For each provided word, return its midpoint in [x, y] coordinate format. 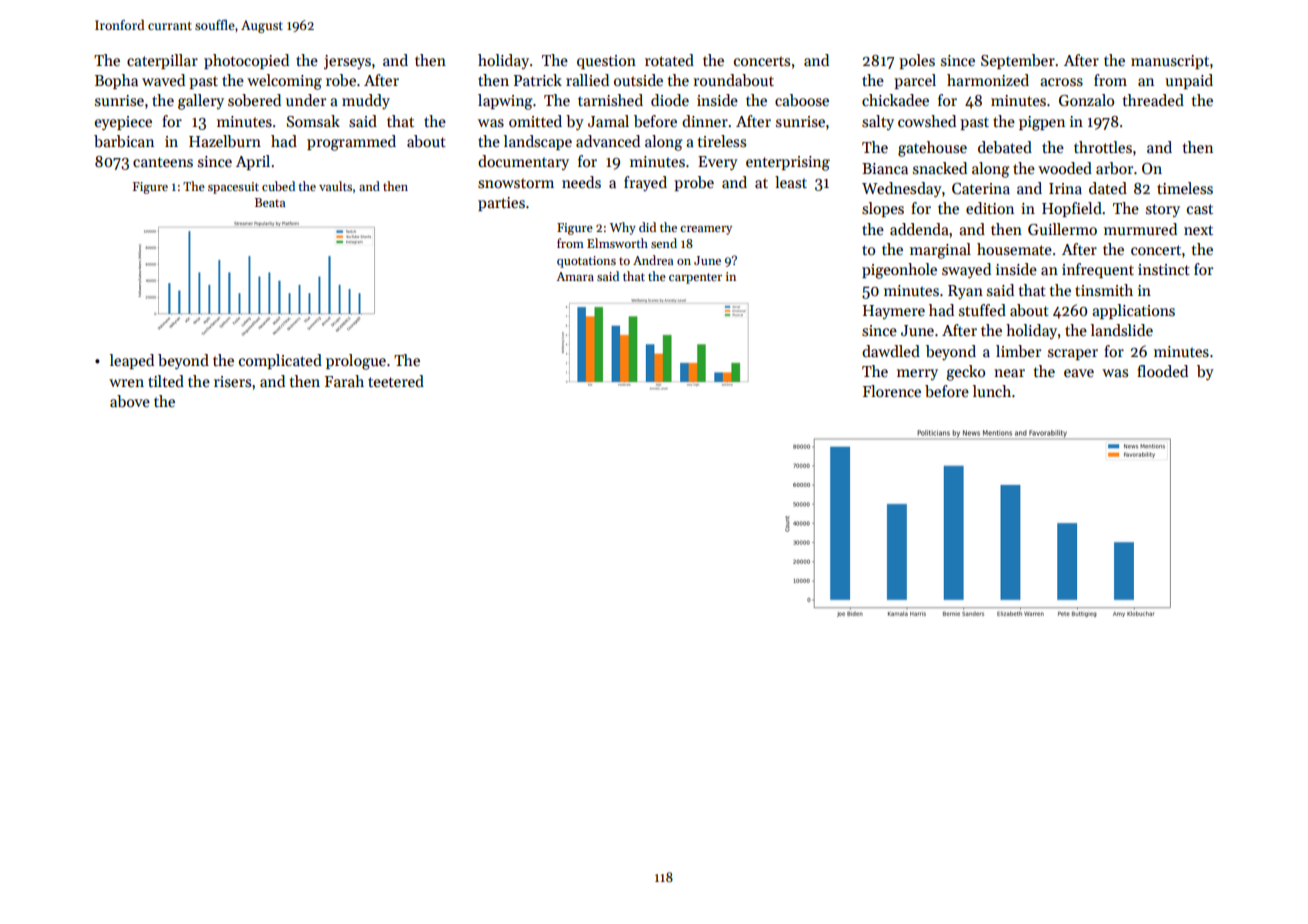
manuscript [1170, 62]
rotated [669, 60]
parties [501, 204]
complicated [280, 361]
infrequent [1098, 270]
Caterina [981, 189]
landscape [538, 142]
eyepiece [123, 123]
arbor [1114, 168]
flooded [1162, 371]
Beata [270, 202]
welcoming [284, 82]
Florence [892, 391]
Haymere [894, 312]
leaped [132, 361]
